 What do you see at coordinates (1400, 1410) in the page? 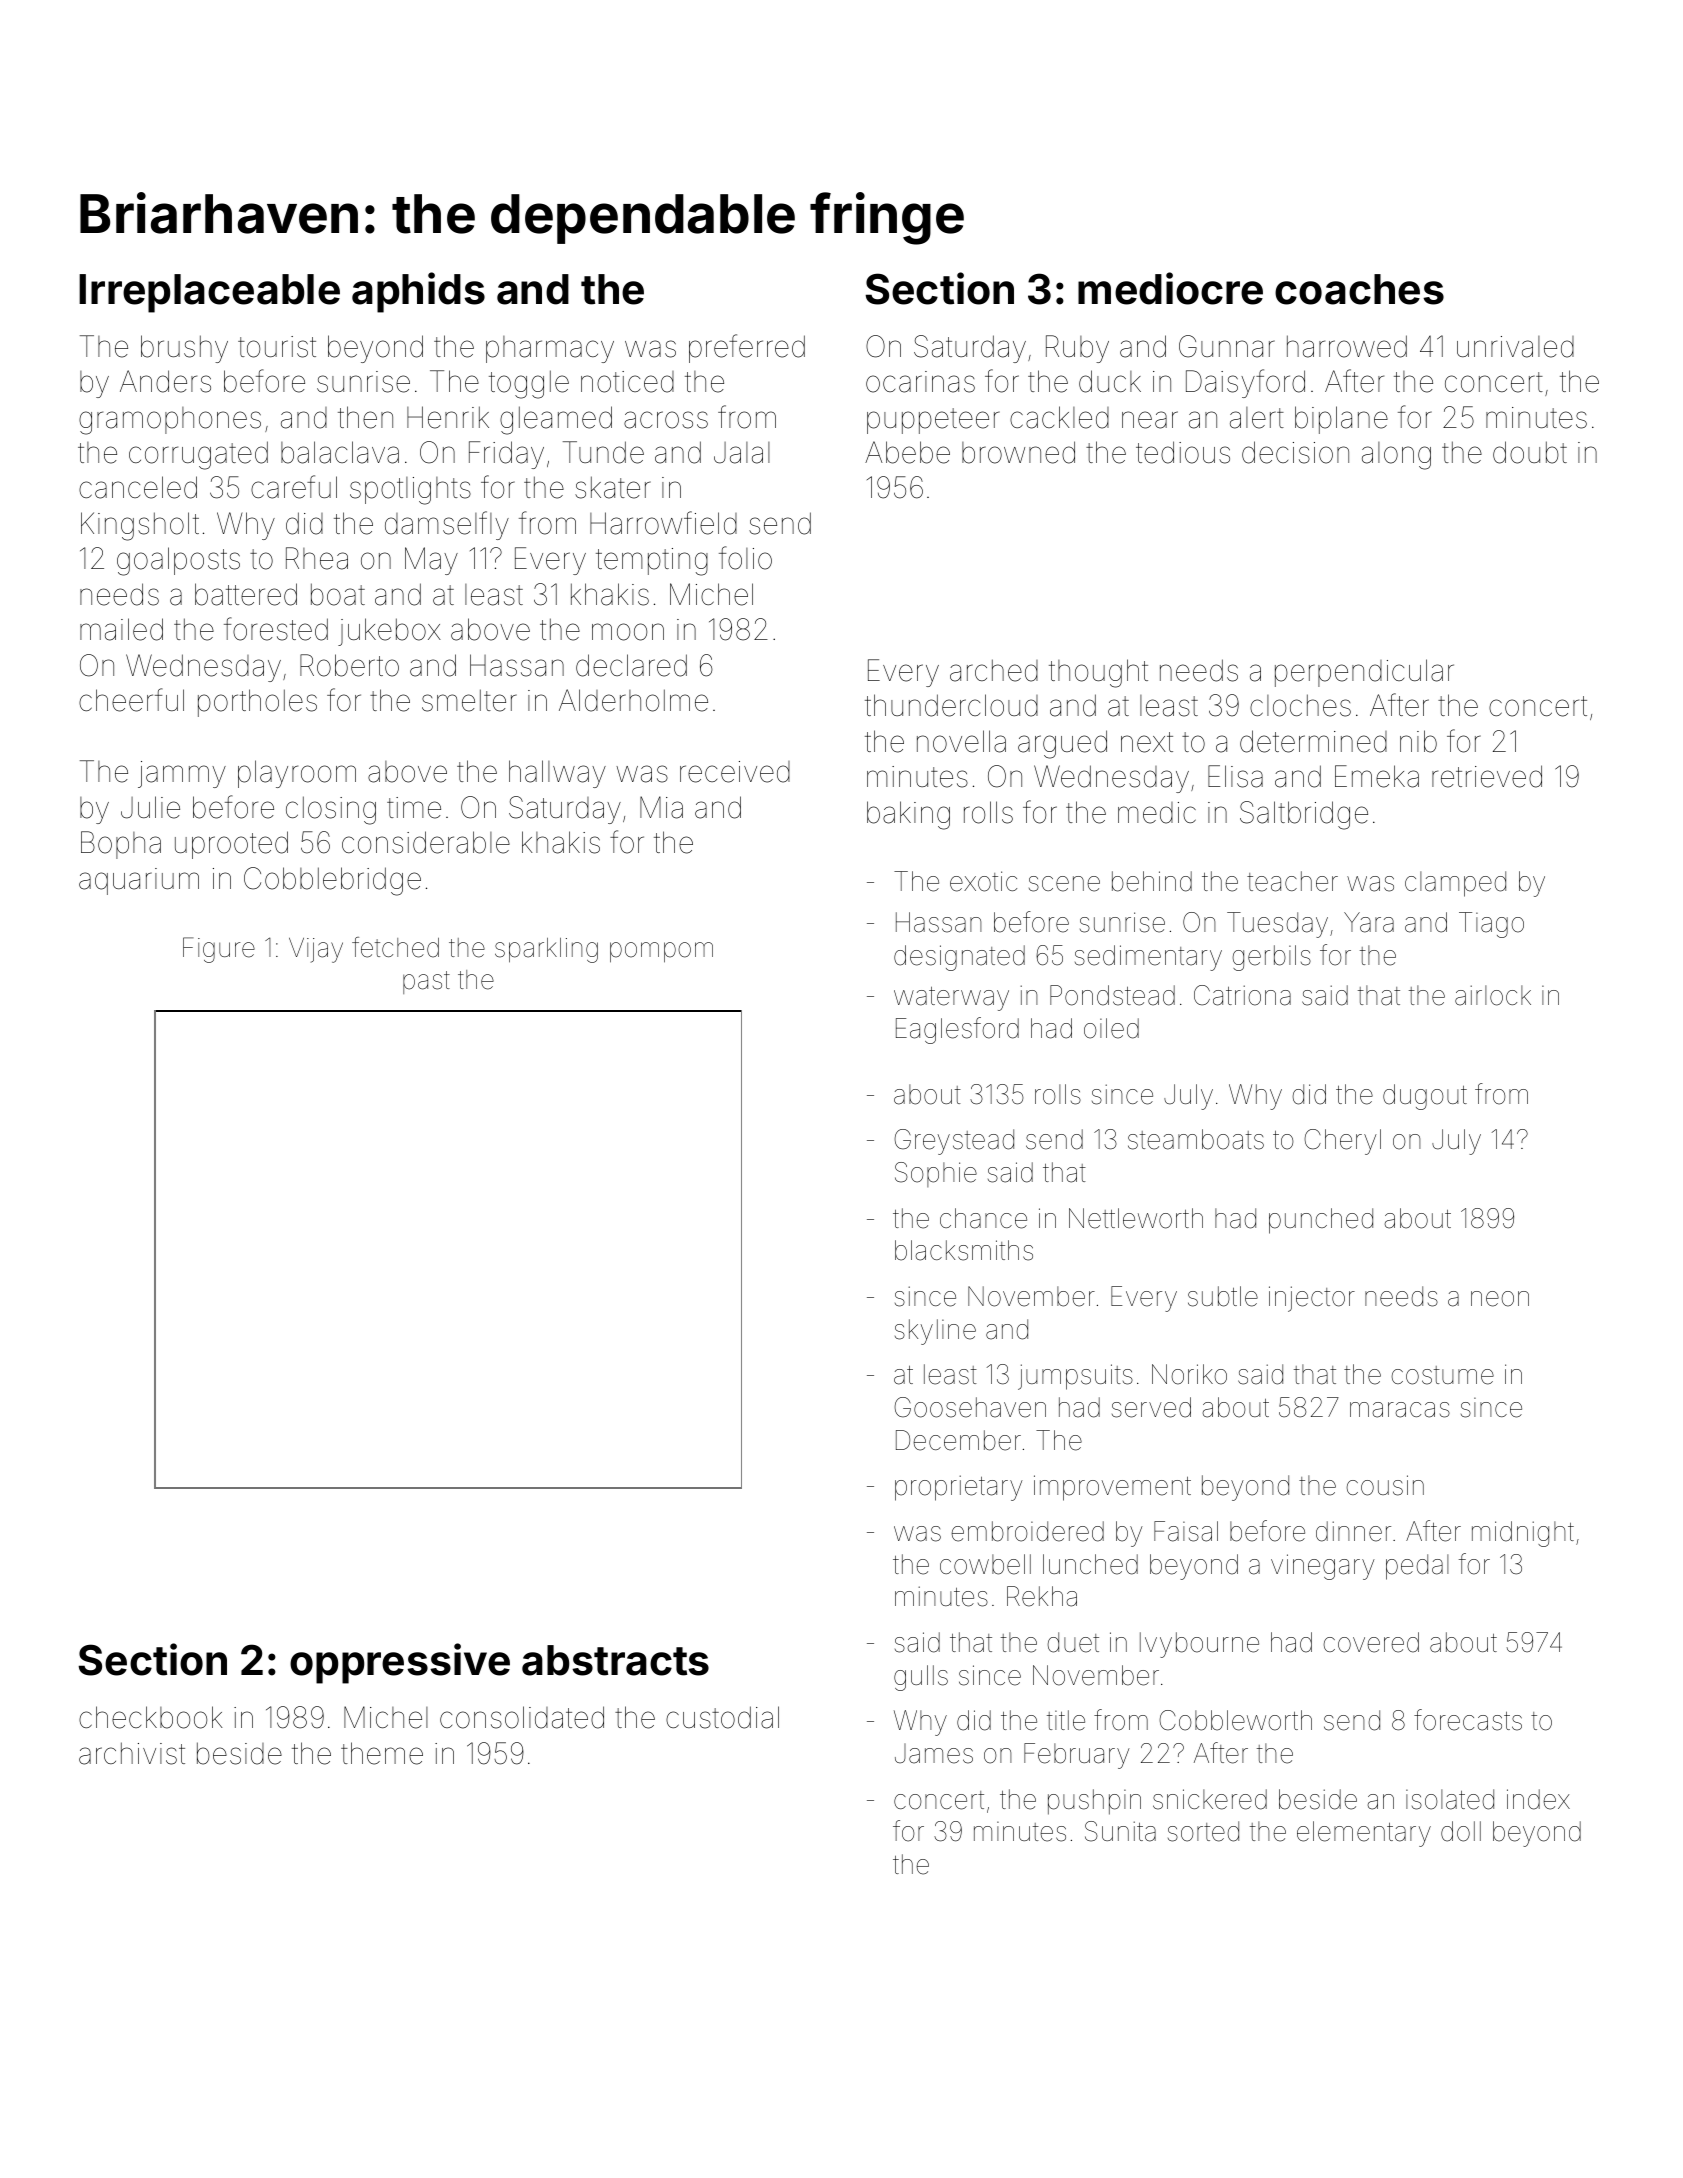
I see `maracas` at bounding box center [1400, 1410].
